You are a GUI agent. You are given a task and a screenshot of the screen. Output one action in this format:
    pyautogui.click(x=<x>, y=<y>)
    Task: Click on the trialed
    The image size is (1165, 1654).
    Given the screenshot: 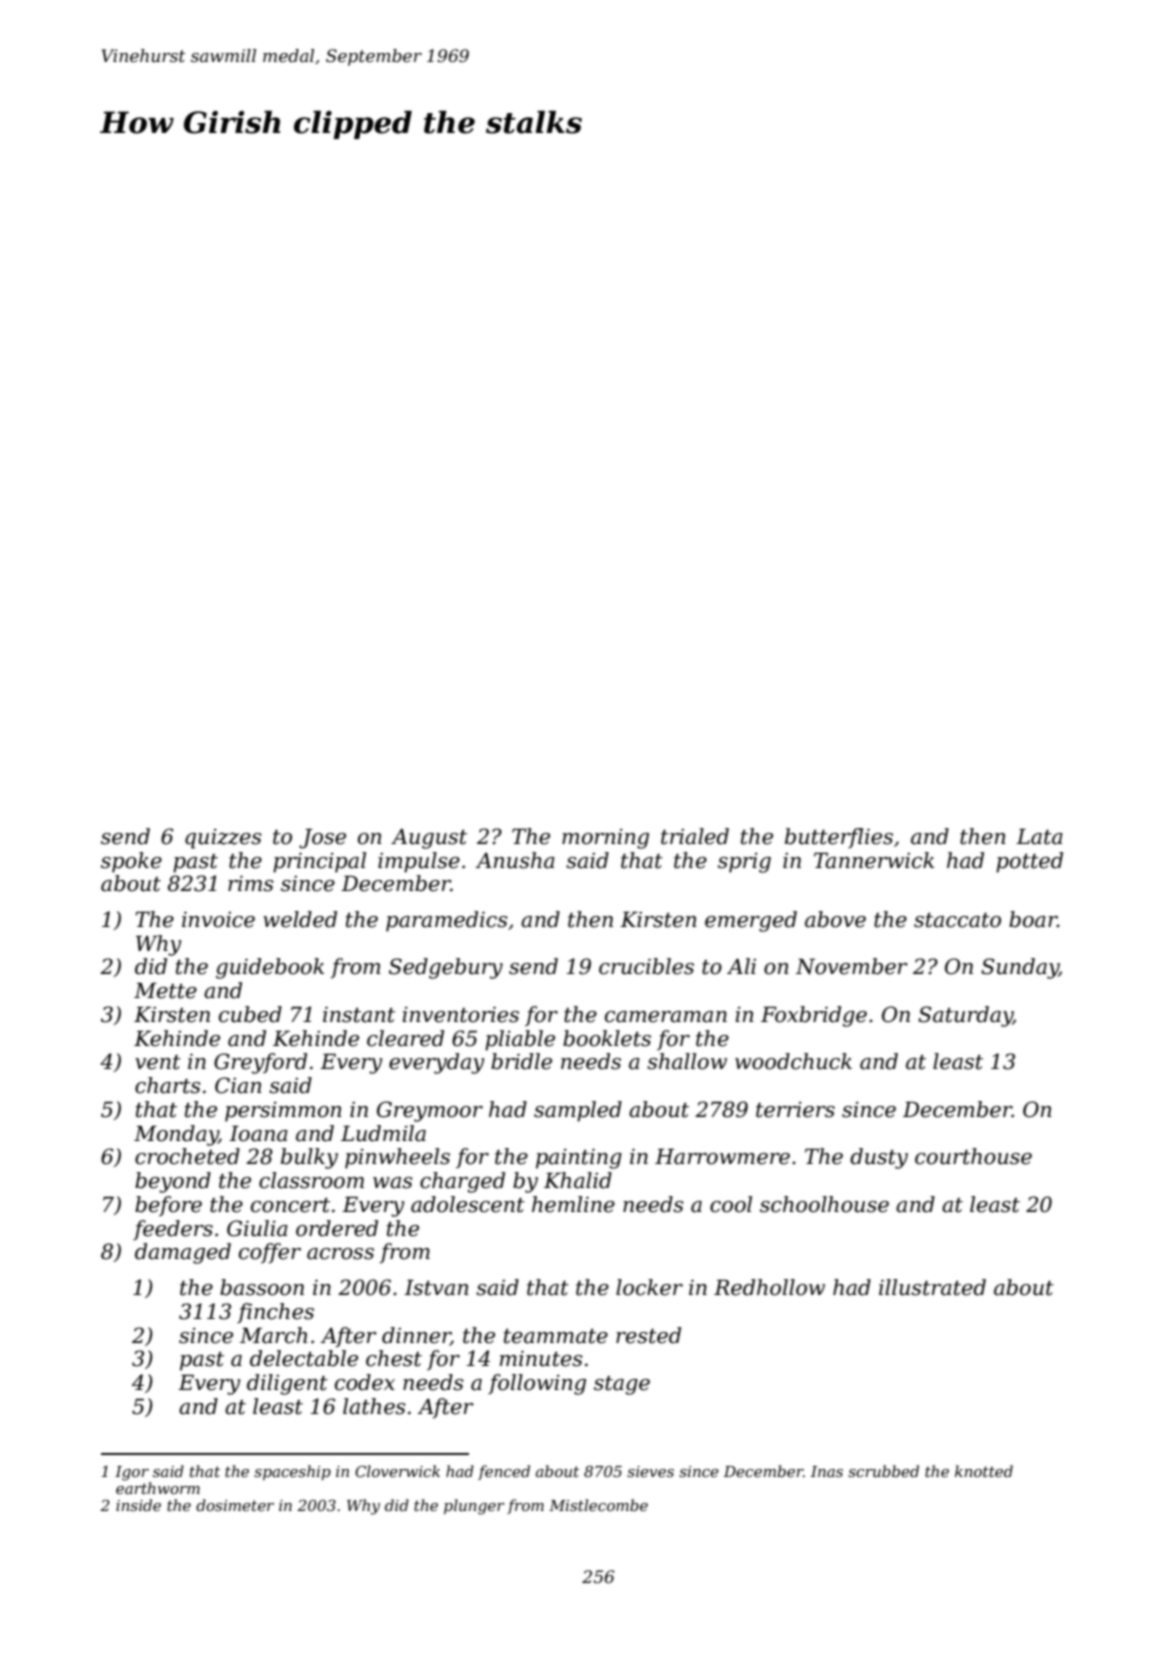 What is the action you would take?
    pyautogui.click(x=695, y=836)
